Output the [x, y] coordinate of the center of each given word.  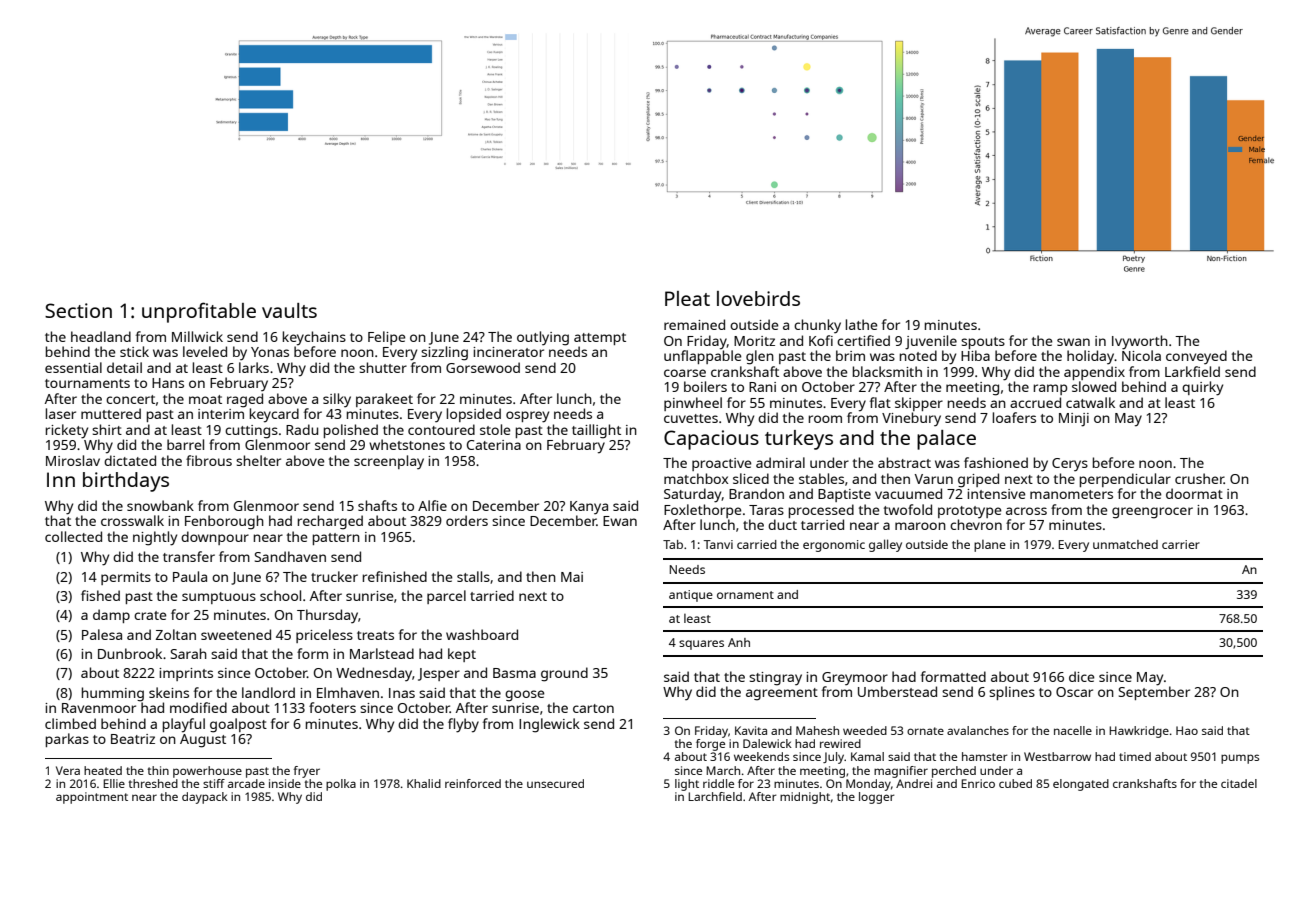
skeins [169, 692]
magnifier [901, 772]
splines [1012, 693]
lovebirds [758, 298]
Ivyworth [1140, 342]
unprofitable [199, 312]
